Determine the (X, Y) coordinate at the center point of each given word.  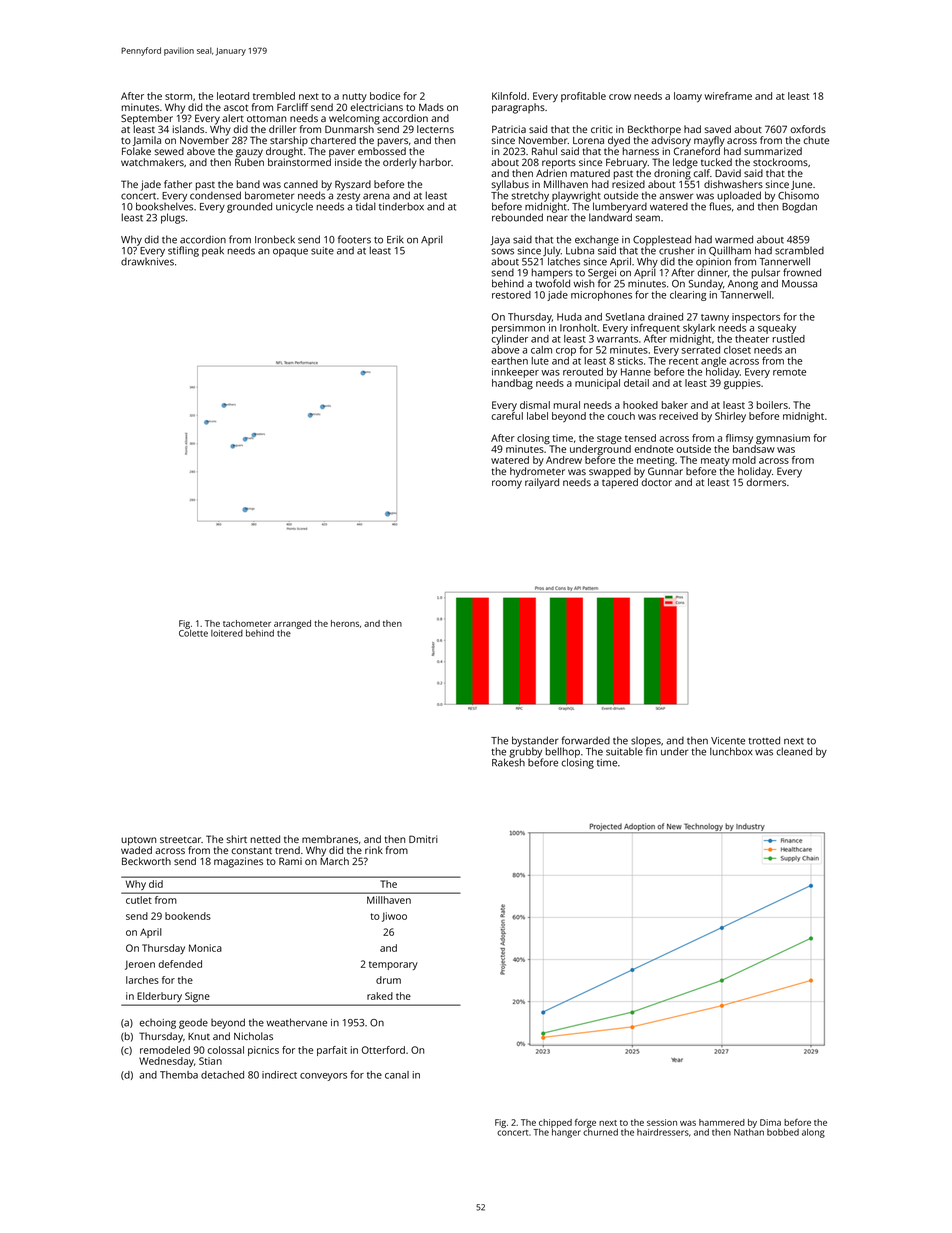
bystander (535, 741)
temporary (393, 965)
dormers (766, 482)
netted (265, 839)
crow (620, 97)
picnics (263, 1051)
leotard (233, 96)
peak (213, 251)
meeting (656, 461)
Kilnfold (509, 96)
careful (507, 416)
